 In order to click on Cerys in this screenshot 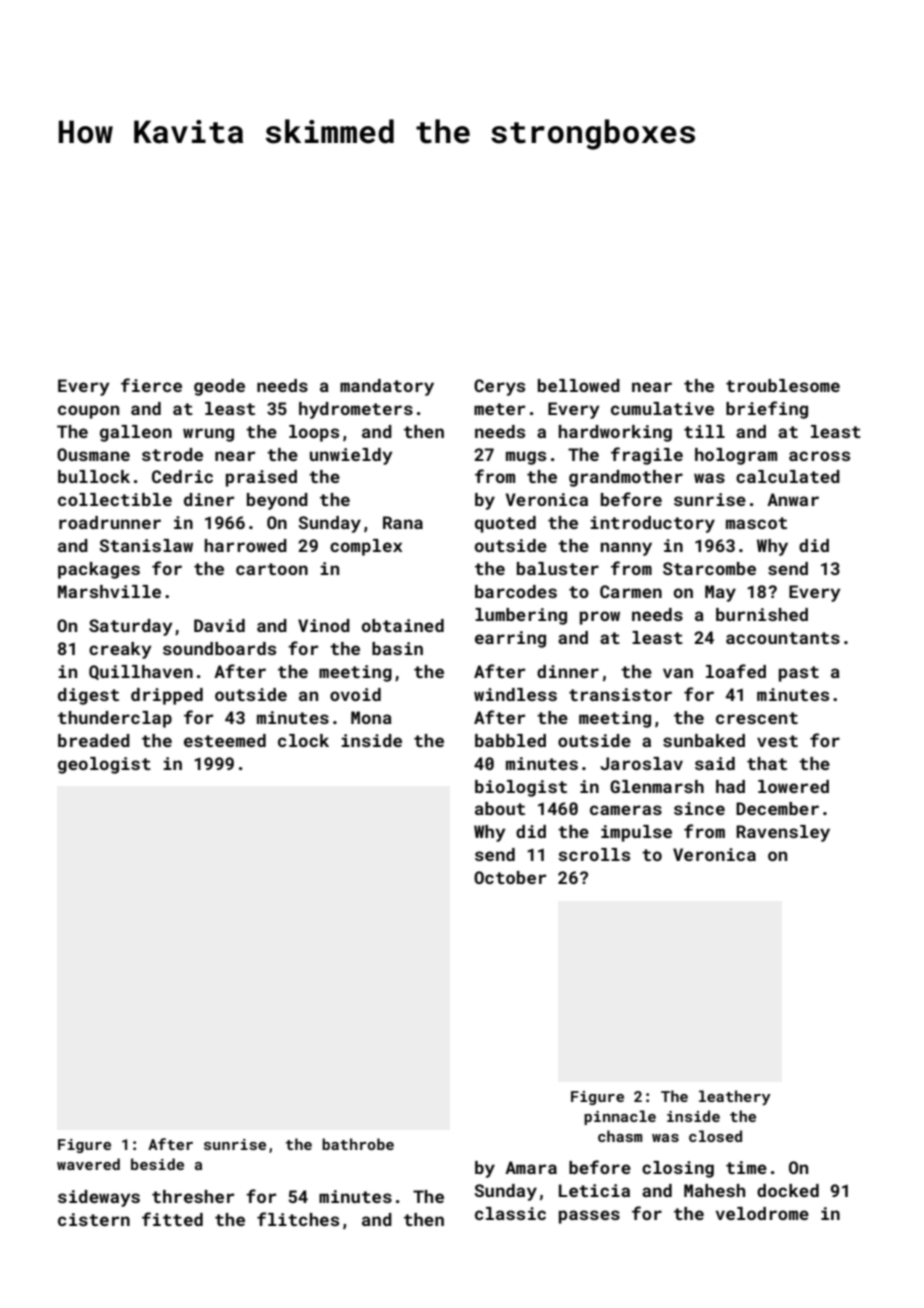, I will do `click(499, 387)`.
